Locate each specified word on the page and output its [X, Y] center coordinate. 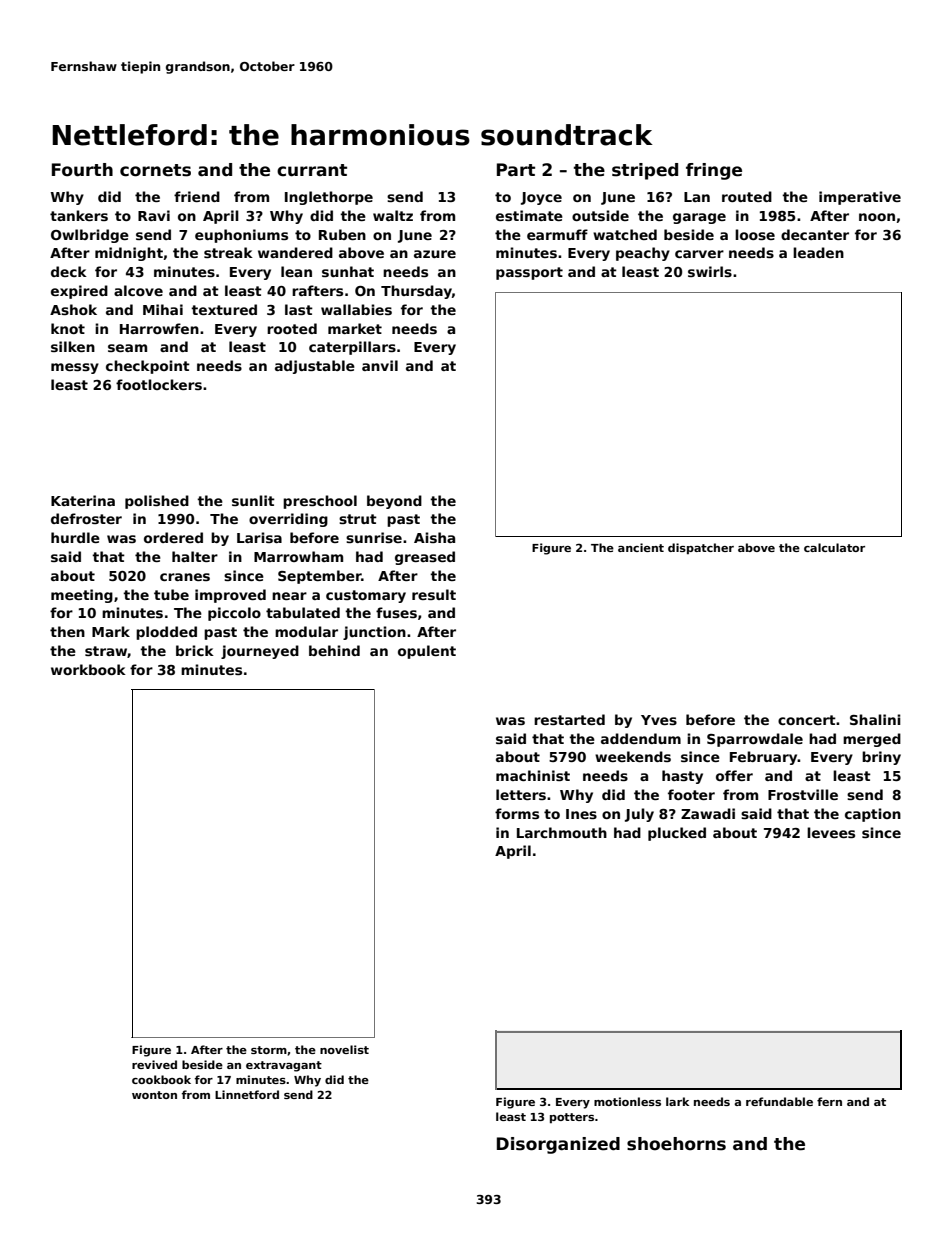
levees [831, 832]
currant [312, 170]
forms [517, 813]
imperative [860, 198]
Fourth [82, 170]
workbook [88, 669]
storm [269, 1050]
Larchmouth [562, 832]
